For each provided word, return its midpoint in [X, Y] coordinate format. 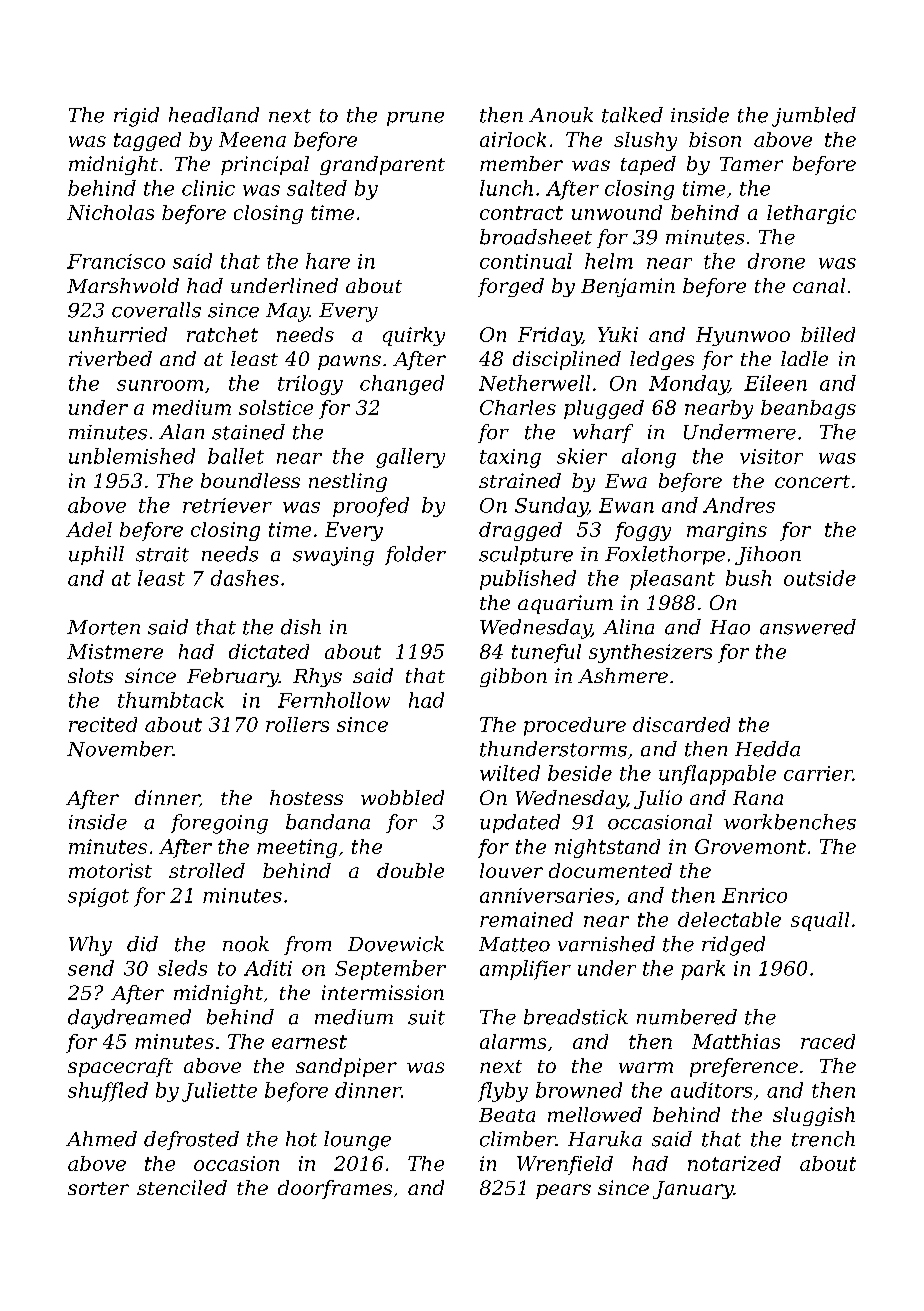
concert [812, 481]
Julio [658, 799]
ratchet [222, 334]
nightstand [607, 848]
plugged [604, 409]
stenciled [182, 1187]
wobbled [402, 797]
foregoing [219, 824]
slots [90, 675]
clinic [208, 188]
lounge [357, 1141]
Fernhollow [334, 700]
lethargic [811, 214]
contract [521, 213]
